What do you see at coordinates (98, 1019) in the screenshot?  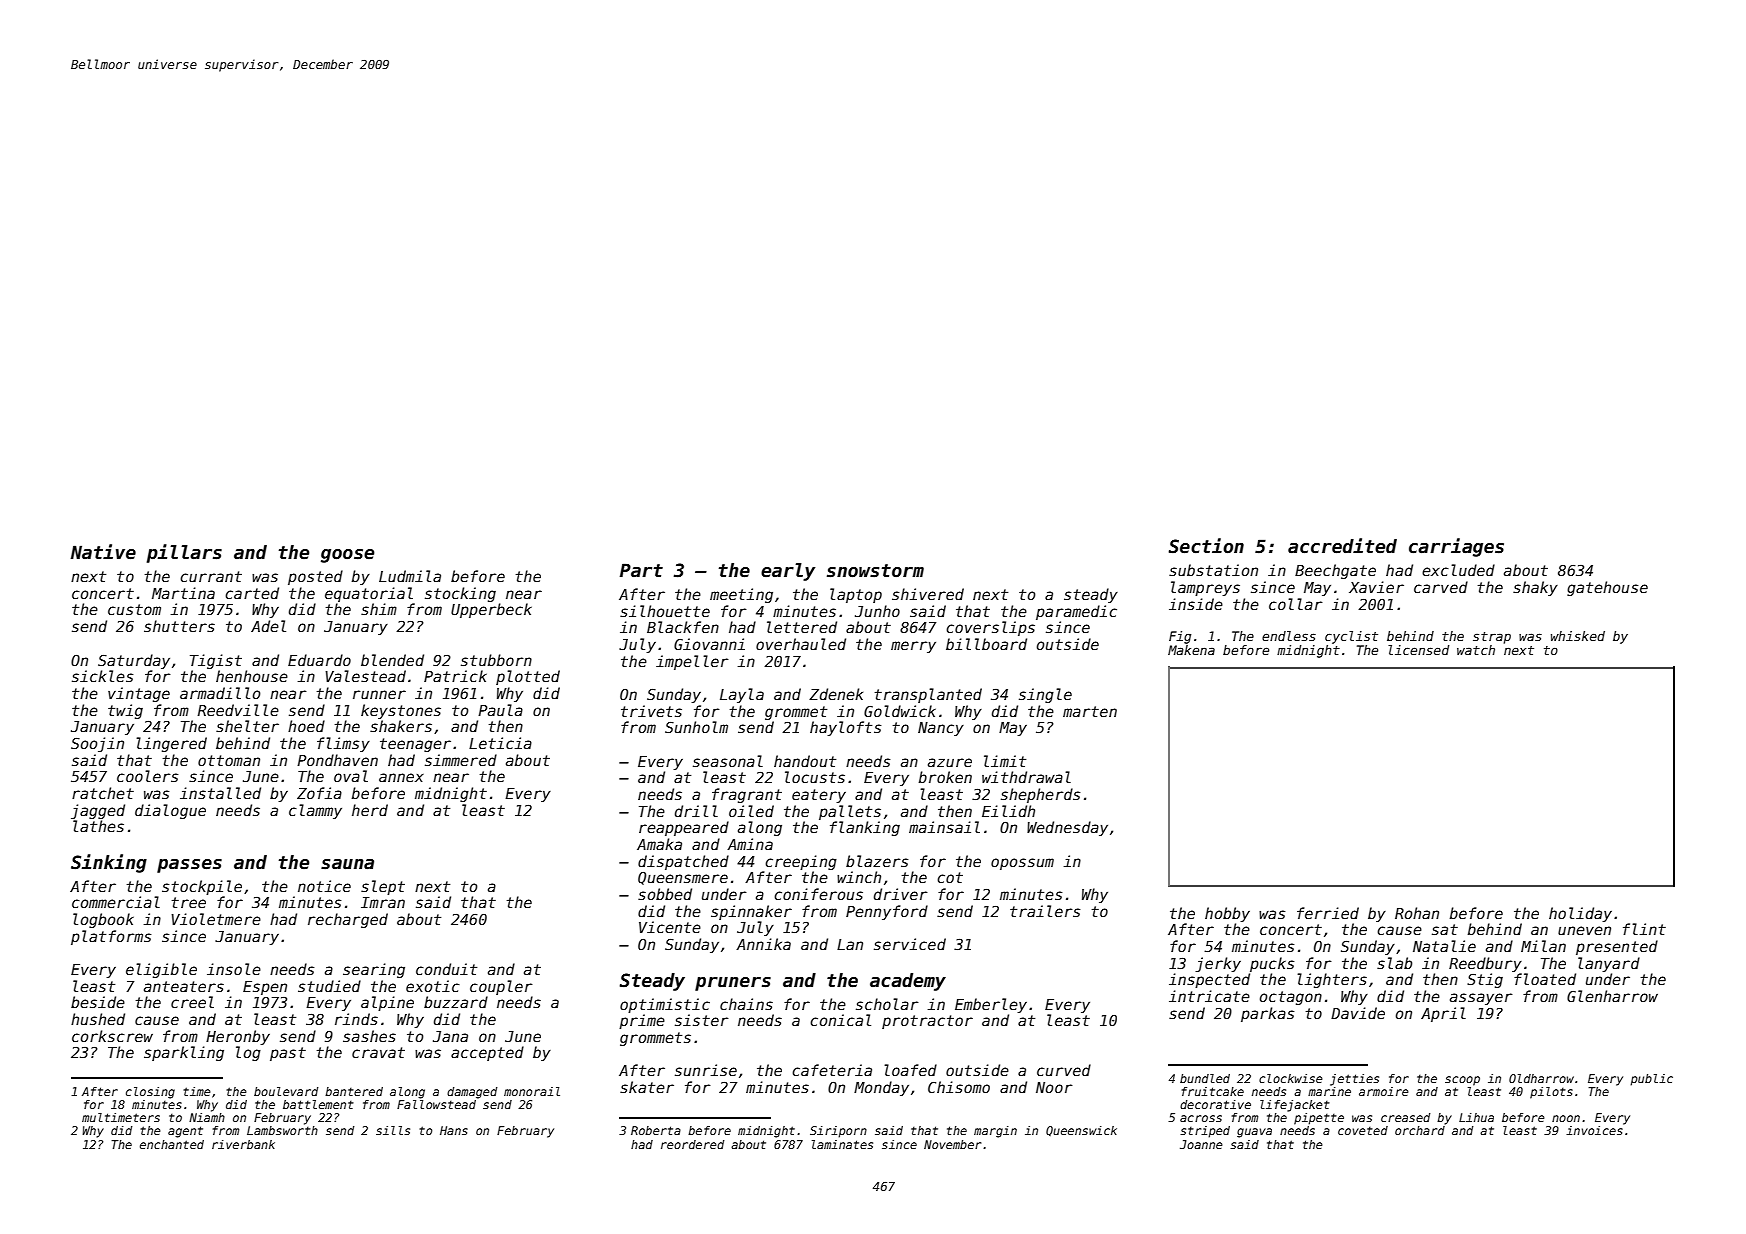 I see `hushed` at bounding box center [98, 1019].
